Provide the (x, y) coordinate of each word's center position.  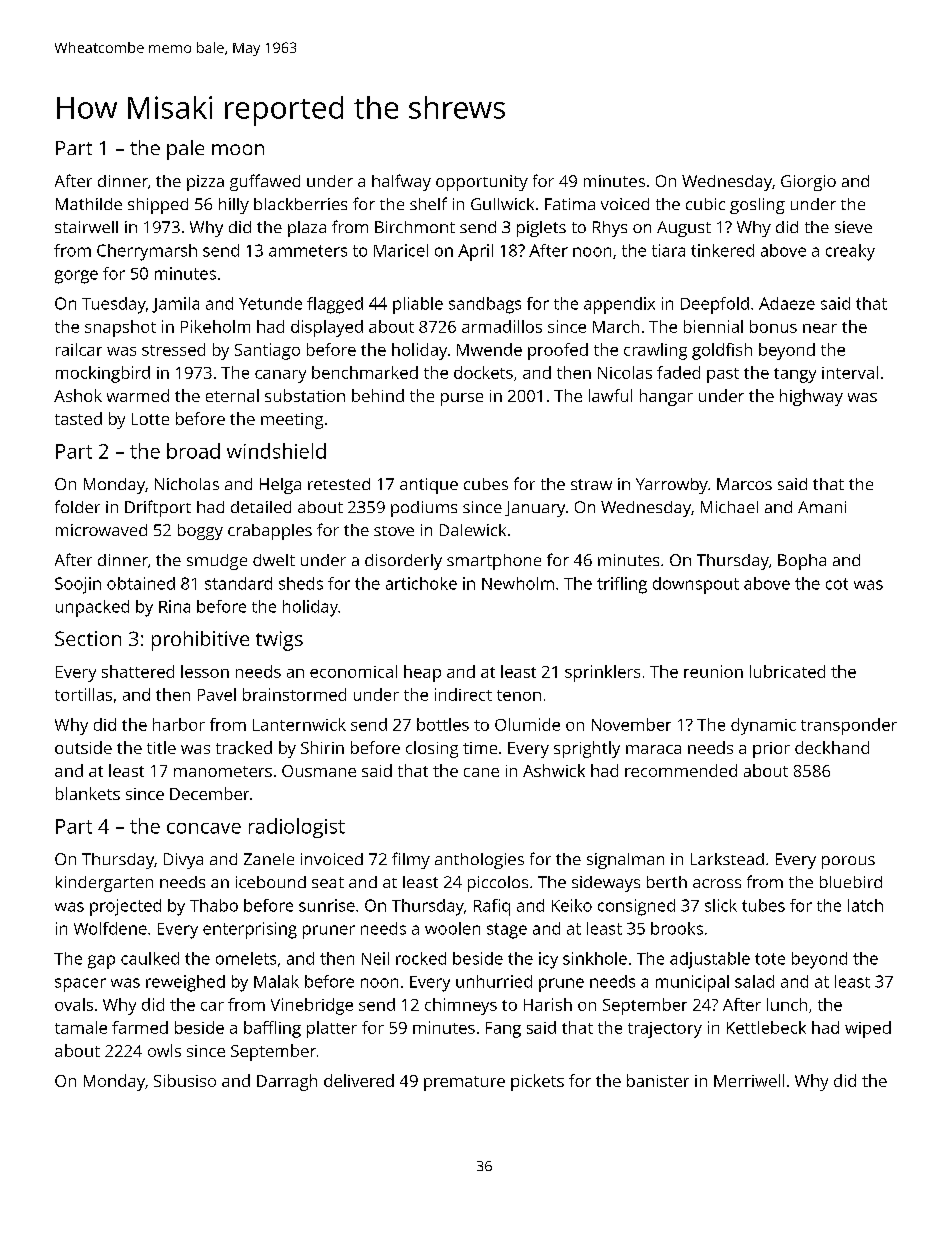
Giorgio (808, 183)
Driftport (158, 508)
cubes (486, 484)
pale (185, 150)
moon (238, 149)
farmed (140, 1027)
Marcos (744, 484)
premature (464, 1083)
